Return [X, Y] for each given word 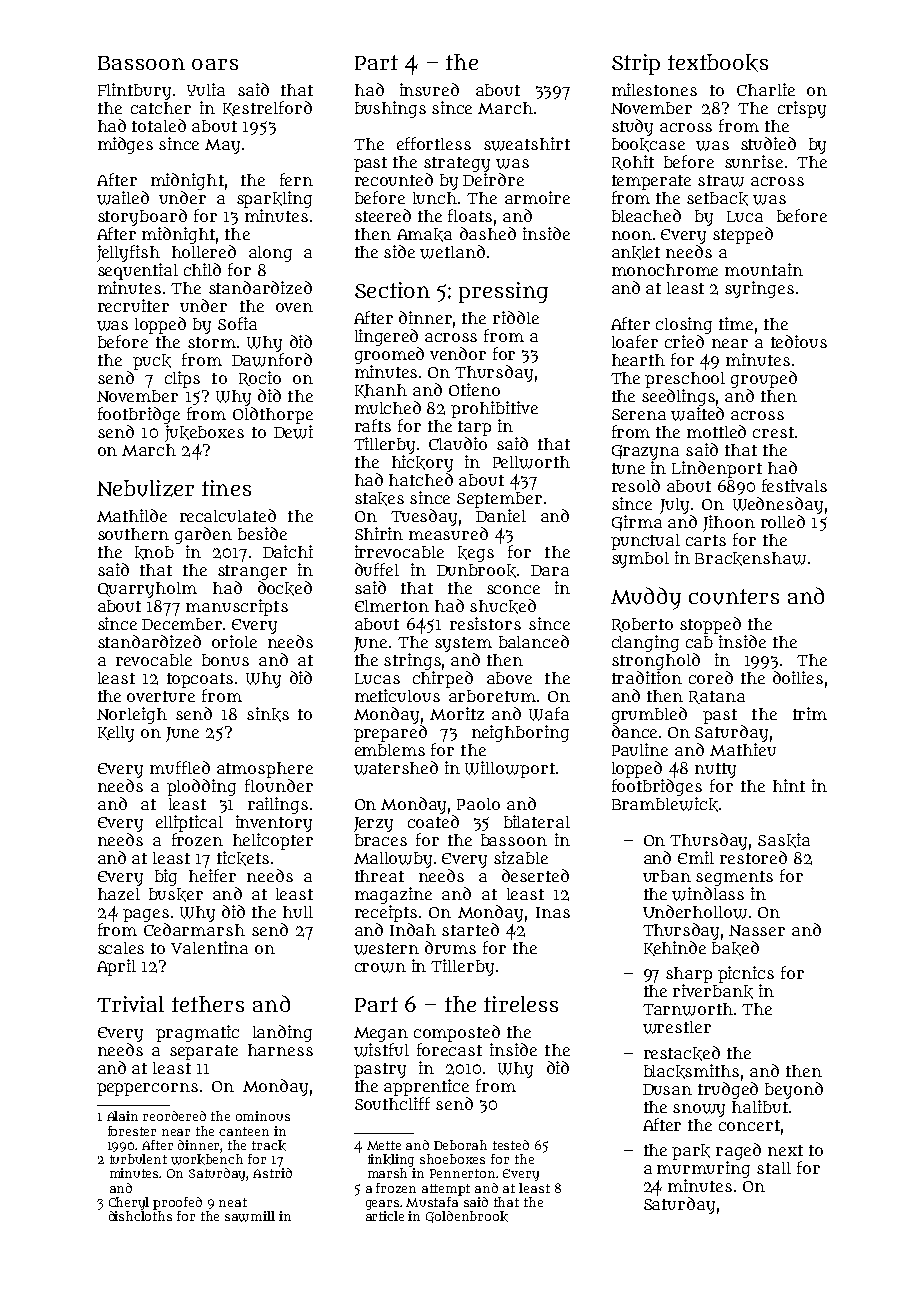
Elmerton [392, 606]
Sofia [237, 323]
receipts [386, 913]
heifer [212, 875]
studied [768, 143]
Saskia [784, 840]
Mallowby [393, 860]
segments [734, 878]
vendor [458, 353]
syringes [759, 289]
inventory [274, 823]
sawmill [250, 1216]
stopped [710, 625]
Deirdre [493, 179]
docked [285, 588]
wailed [123, 198]
